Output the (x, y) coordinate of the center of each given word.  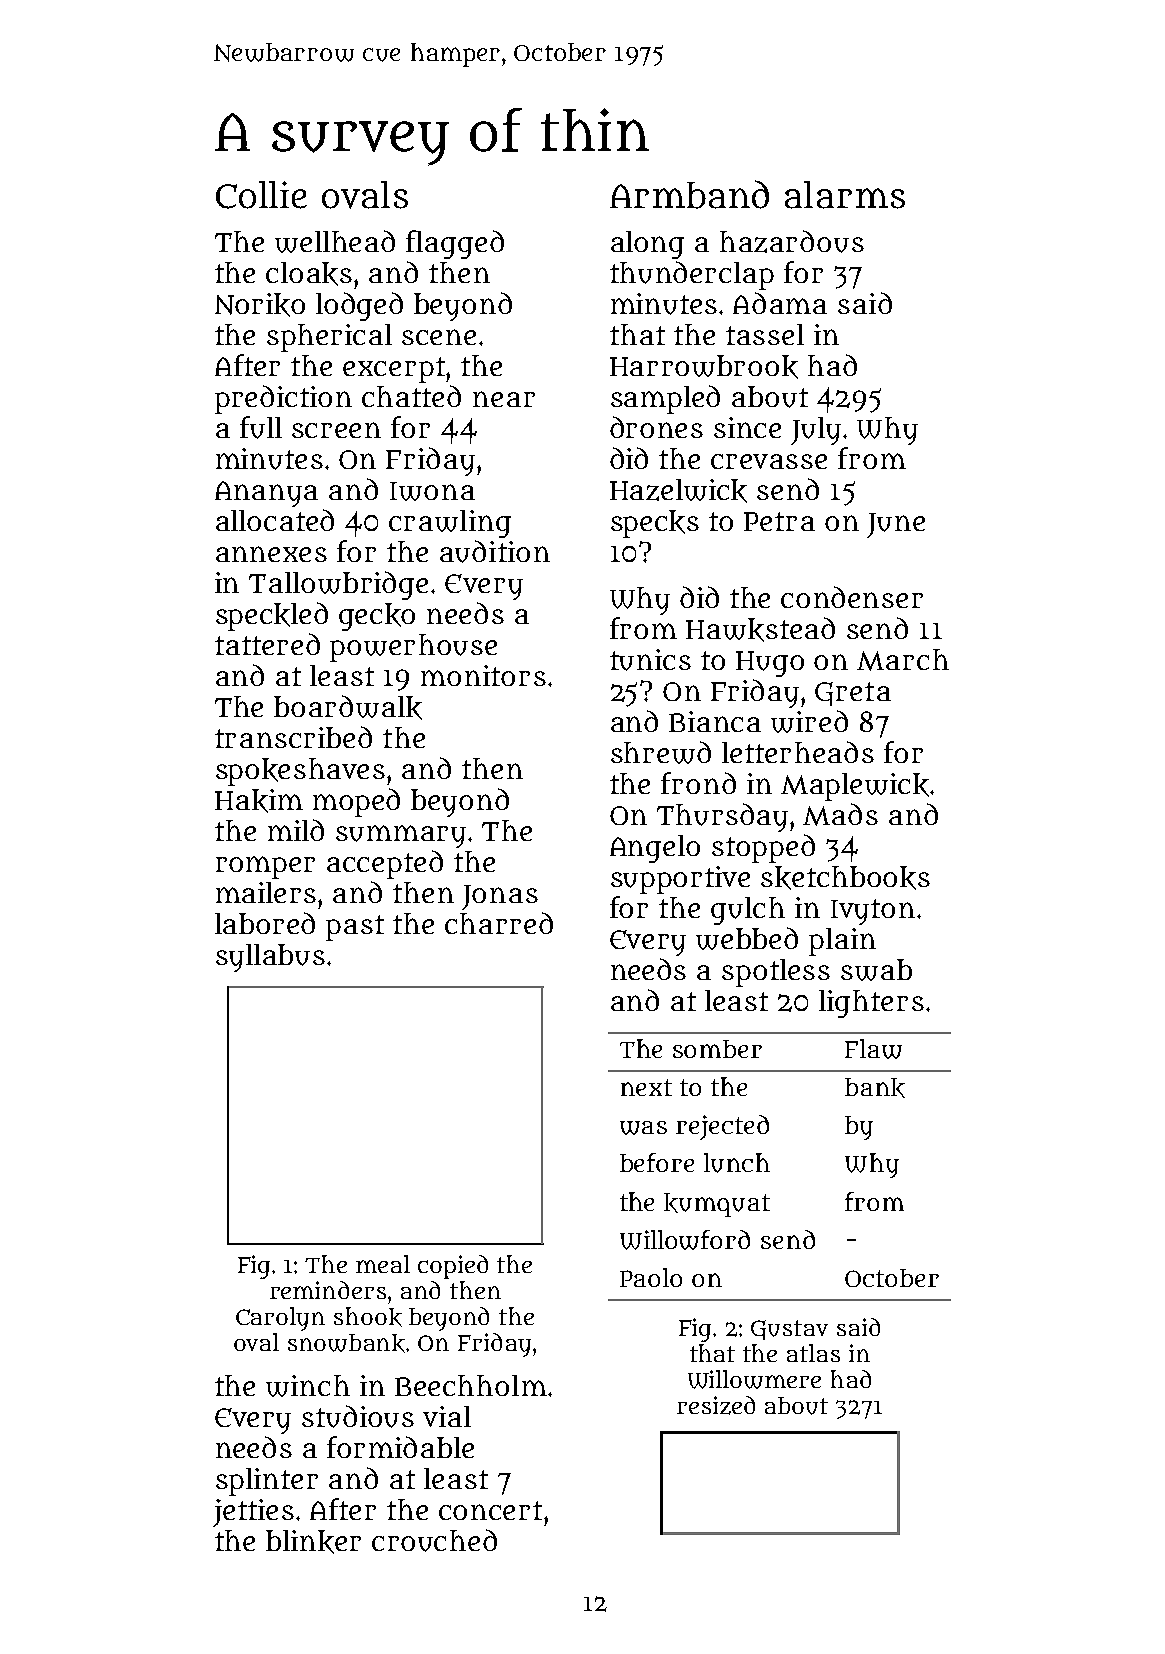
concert (490, 1510)
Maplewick (855, 787)
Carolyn (280, 1319)
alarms (845, 195)
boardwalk (348, 707)
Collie (261, 195)
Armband (689, 194)
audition (495, 551)
